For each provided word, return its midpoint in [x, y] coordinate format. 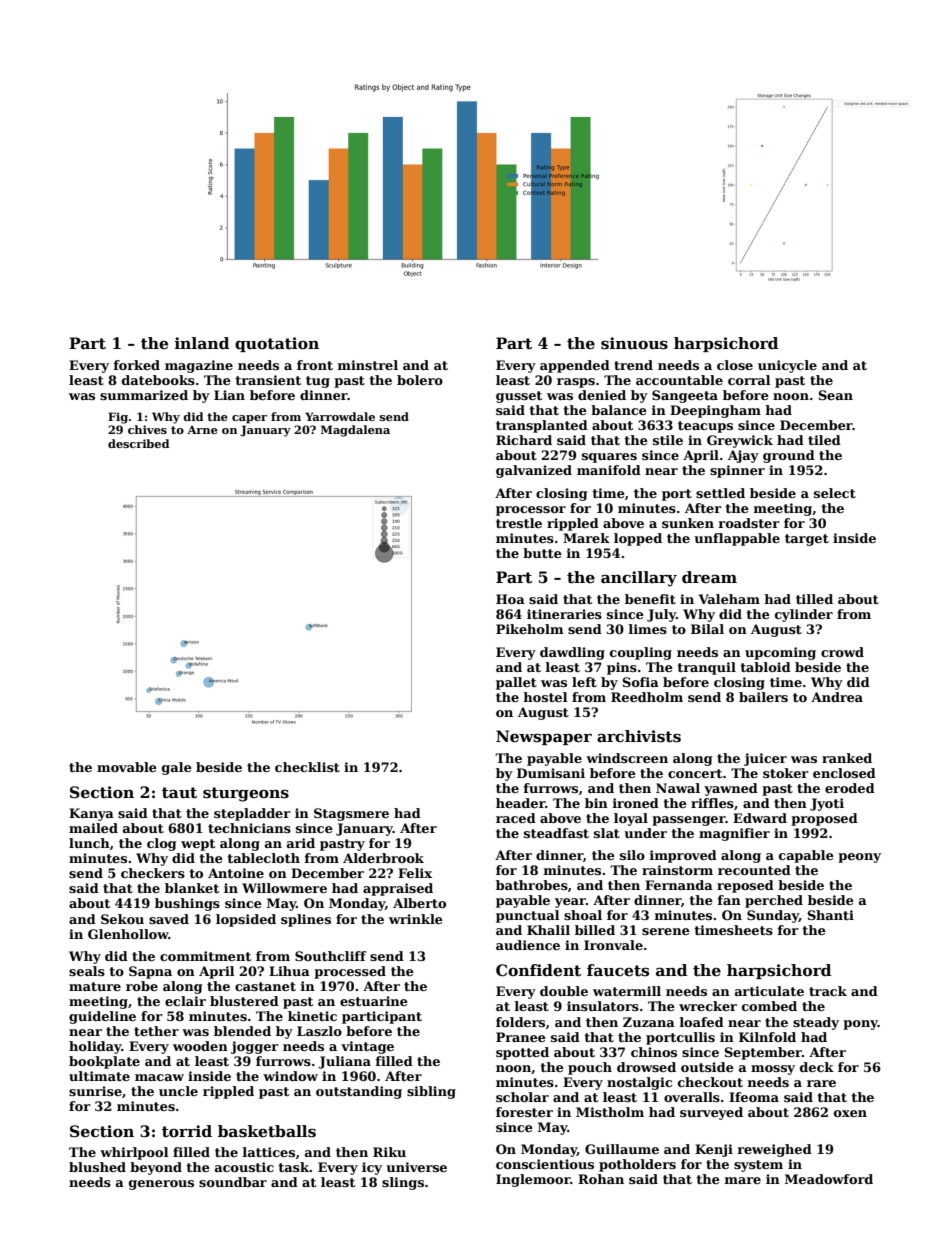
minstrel [368, 365]
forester [524, 1112]
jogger [255, 1047]
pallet [516, 683]
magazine [199, 366]
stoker [786, 773]
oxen [850, 1113]
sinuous [634, 343]
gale [177, 768]
